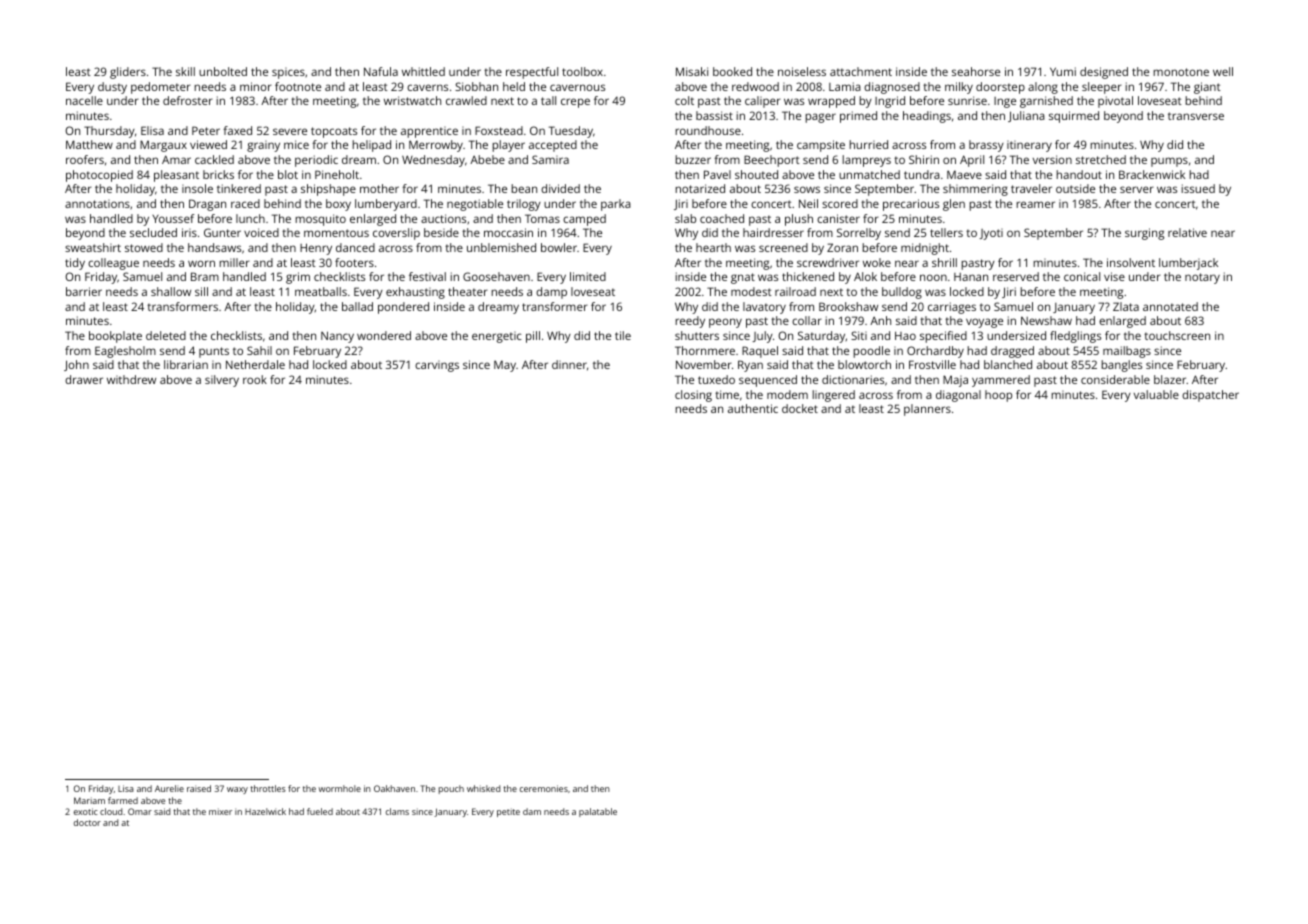  Describe the element at coordinates (598, 812) in the screenshot. I see `palatable` at that location.
